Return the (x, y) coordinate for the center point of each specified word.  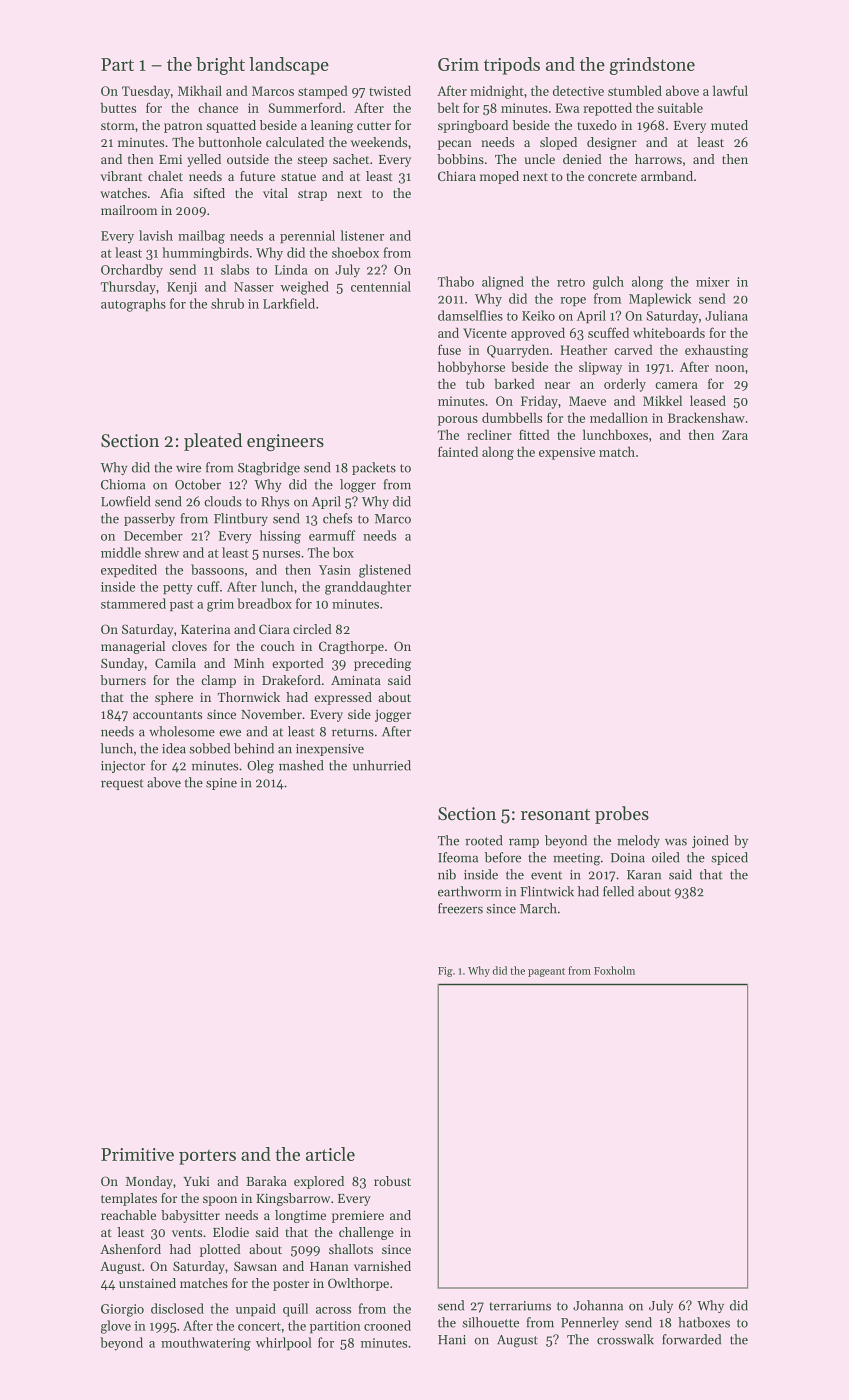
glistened (385, 571)
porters (207, 1157)
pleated (213, 442)
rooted (484, 840)
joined (710, 841)
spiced (729, 858)
